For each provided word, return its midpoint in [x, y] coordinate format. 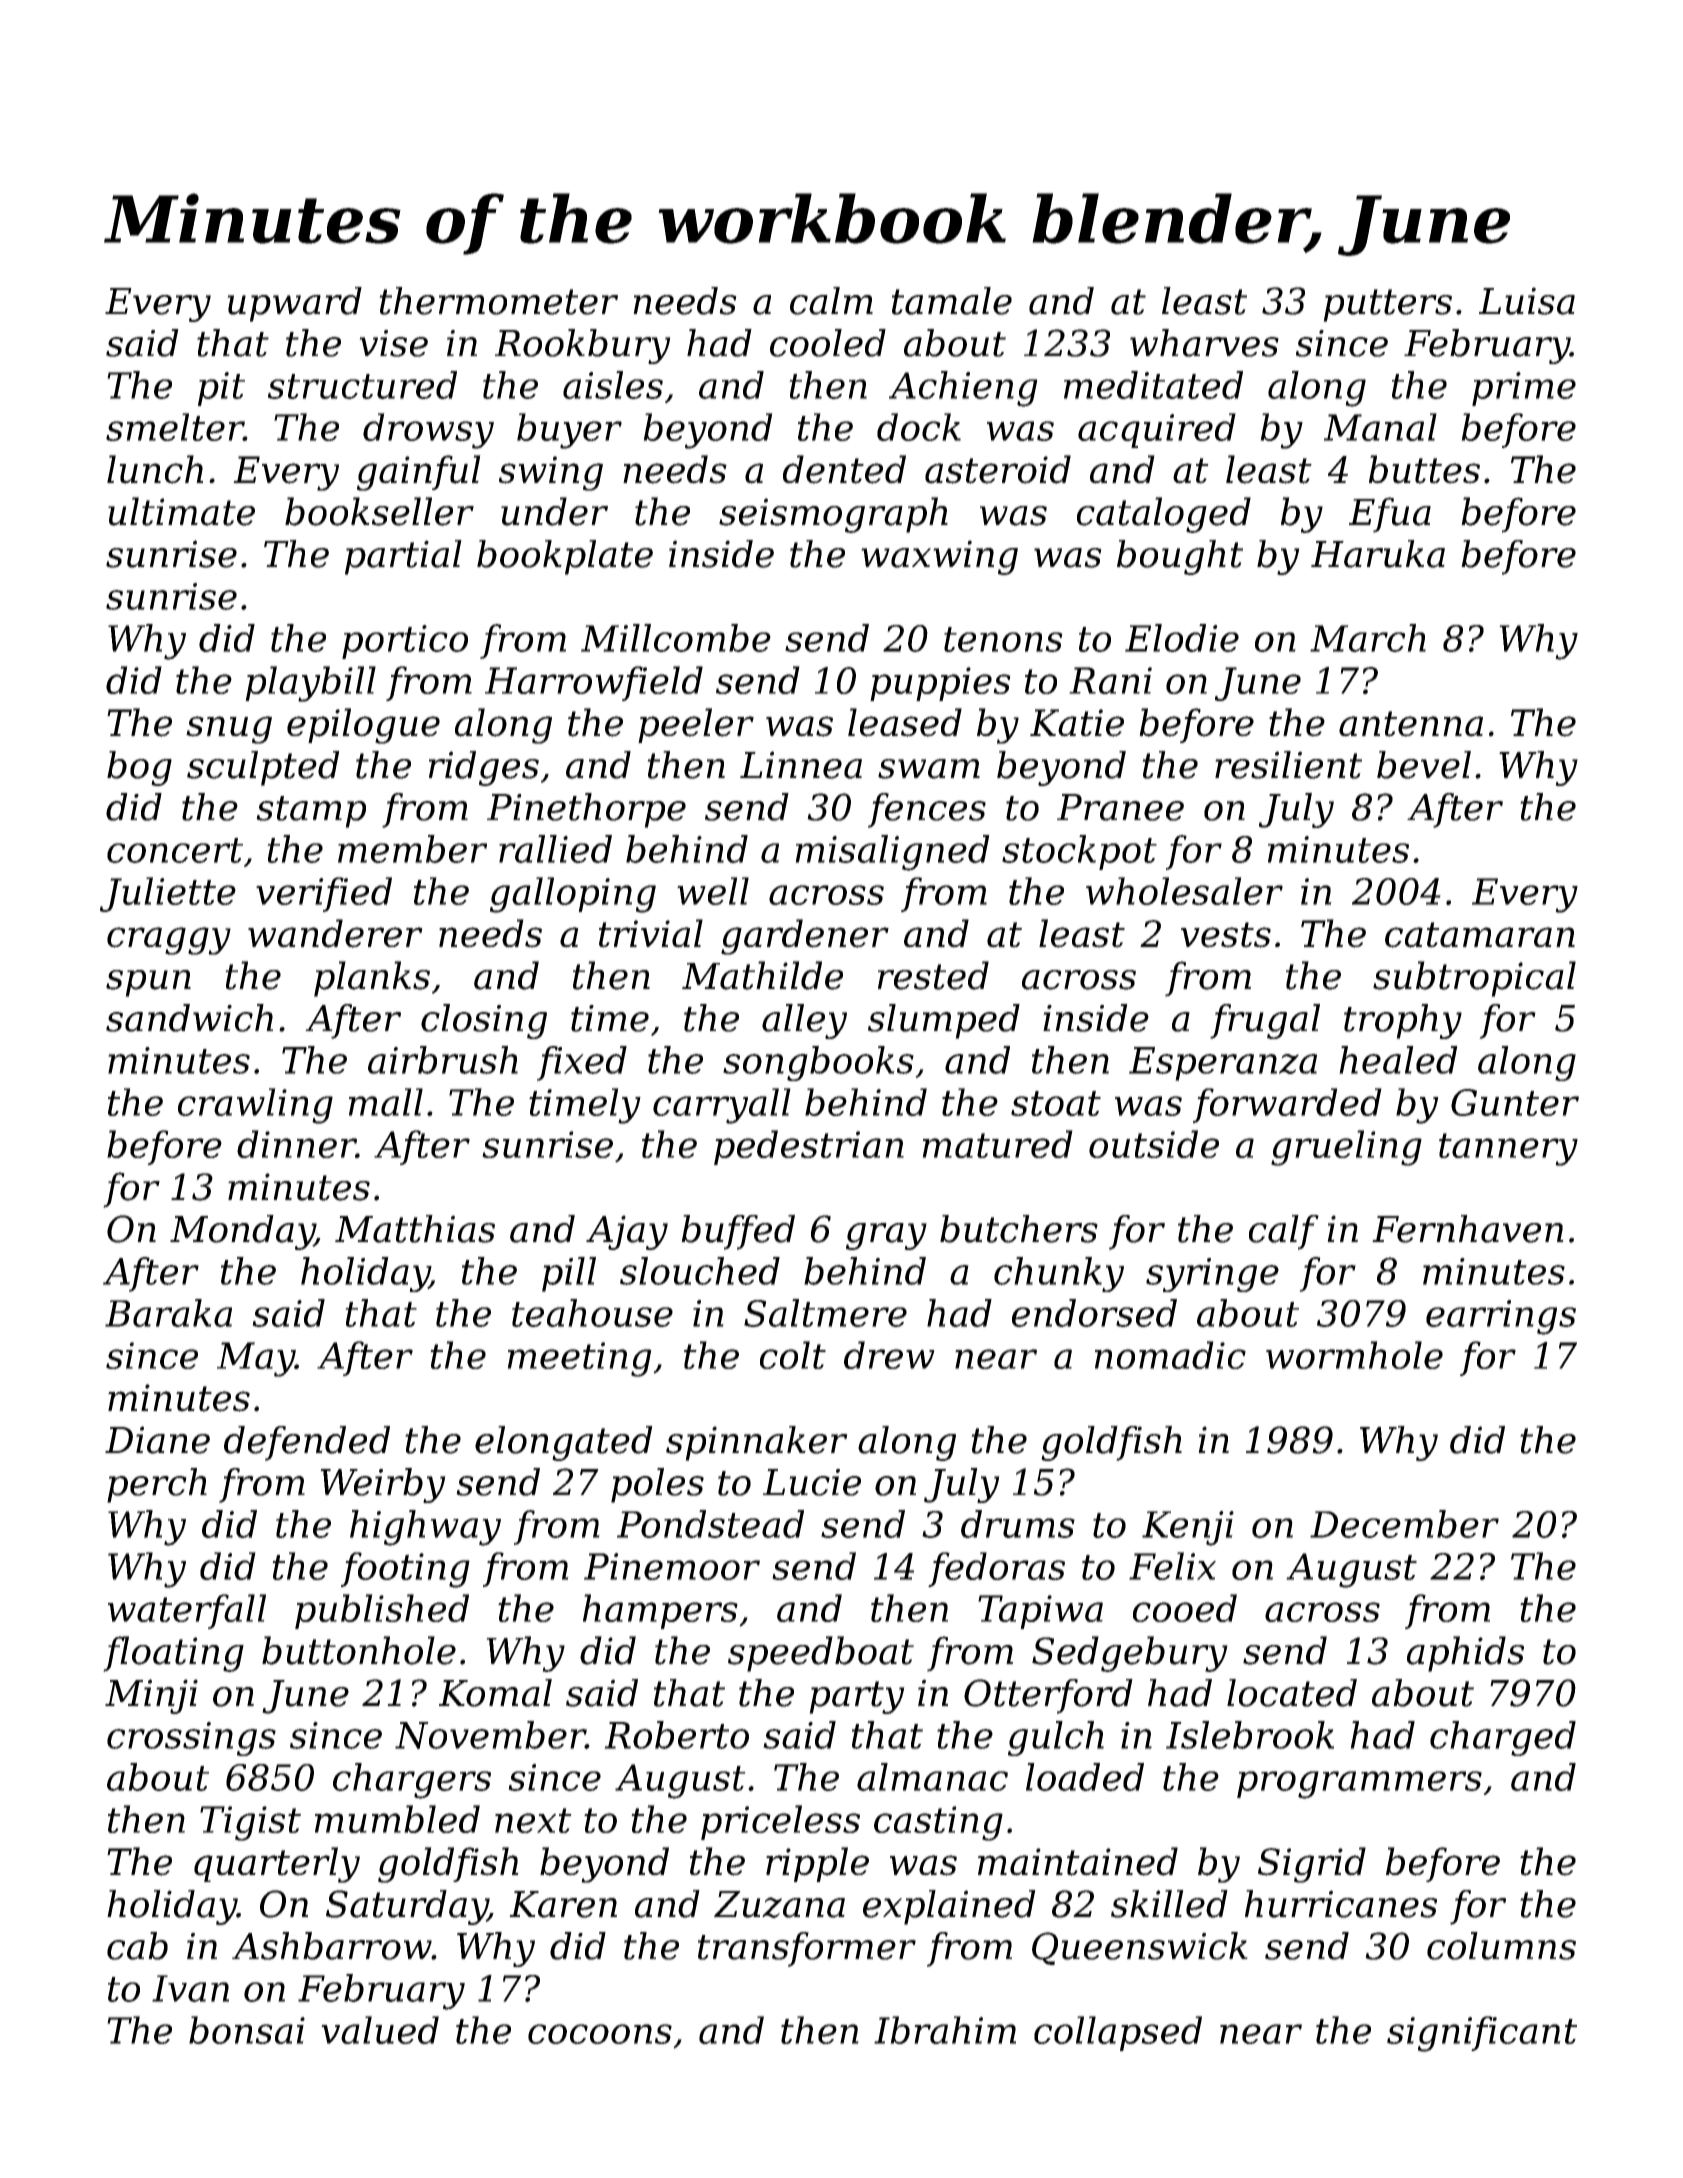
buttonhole [359, 1650]
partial [403, 557]
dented [844, 469]
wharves [1204, 343]
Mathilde [762, 975]
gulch [1056, 1738]
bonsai [247, 2030]
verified [324, 894]
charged [1503, 1738]
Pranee [1120, 807]
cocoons [600, 2034]
